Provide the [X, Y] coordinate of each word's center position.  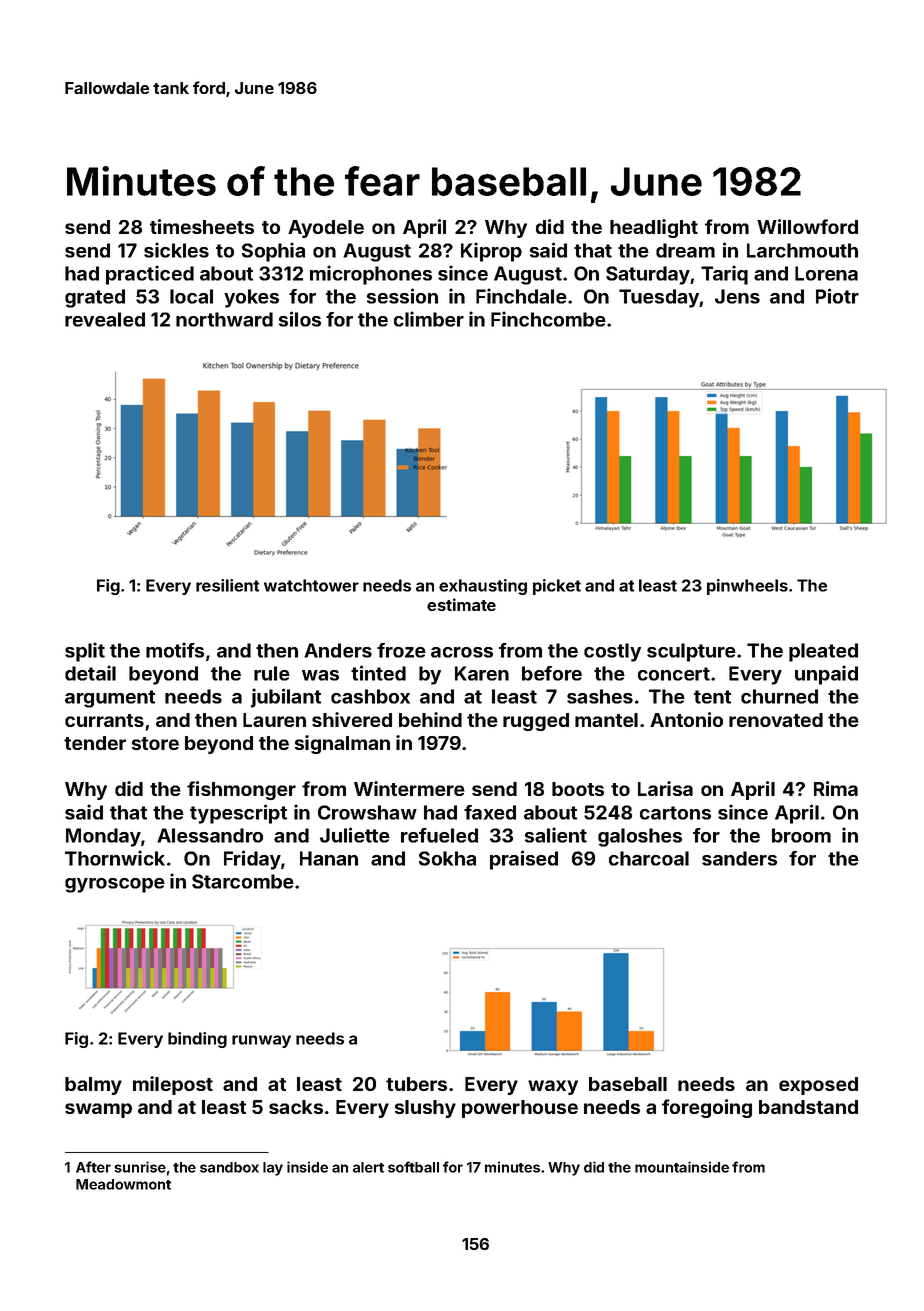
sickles [176, 250]
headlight [654, 228]
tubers [416, 1084]
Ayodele [326, 229]
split [85, 652]
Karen [482, 673]
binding [197, 1040]
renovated [776, 720]
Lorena [826, 273]
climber [429, 319]
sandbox [229, 1167]
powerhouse [520, 1109]
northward [224, 319]
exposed [818, 1086]
